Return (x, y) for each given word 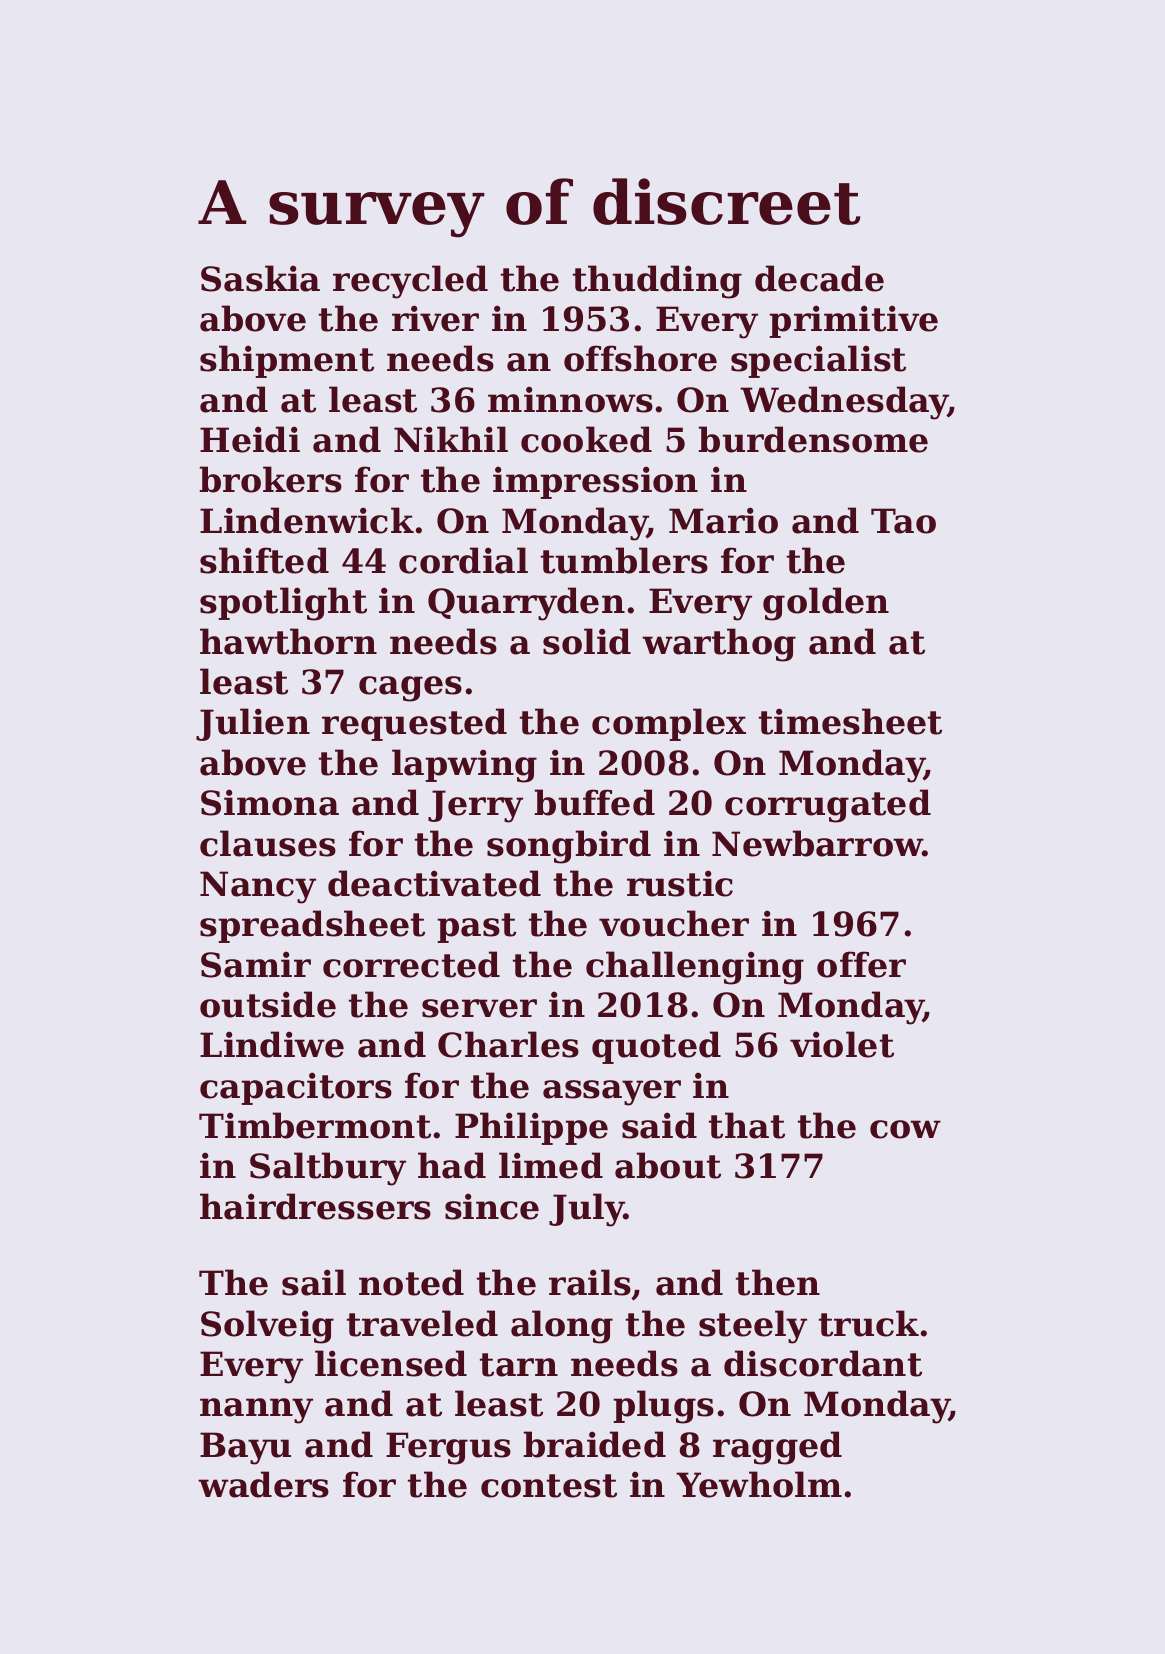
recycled (410, 282)
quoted (656, 1047)
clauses (268, 843)
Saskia (260, 278)
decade (819, 278)
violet (842, 1044)
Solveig (267, 1327)
